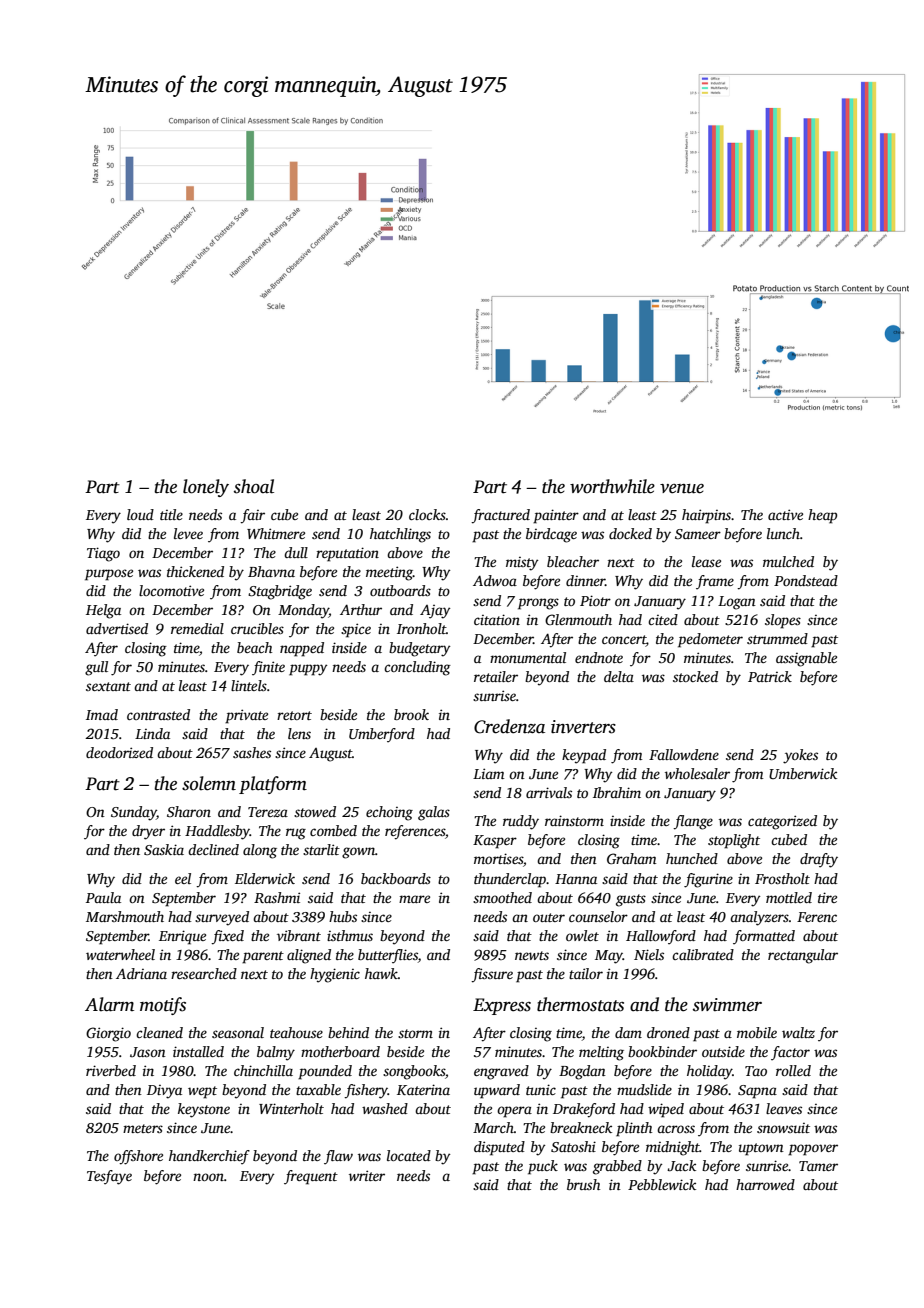 The height and width of the image is (1308, 924). I want to click on smoothed, so click(502, 897).
